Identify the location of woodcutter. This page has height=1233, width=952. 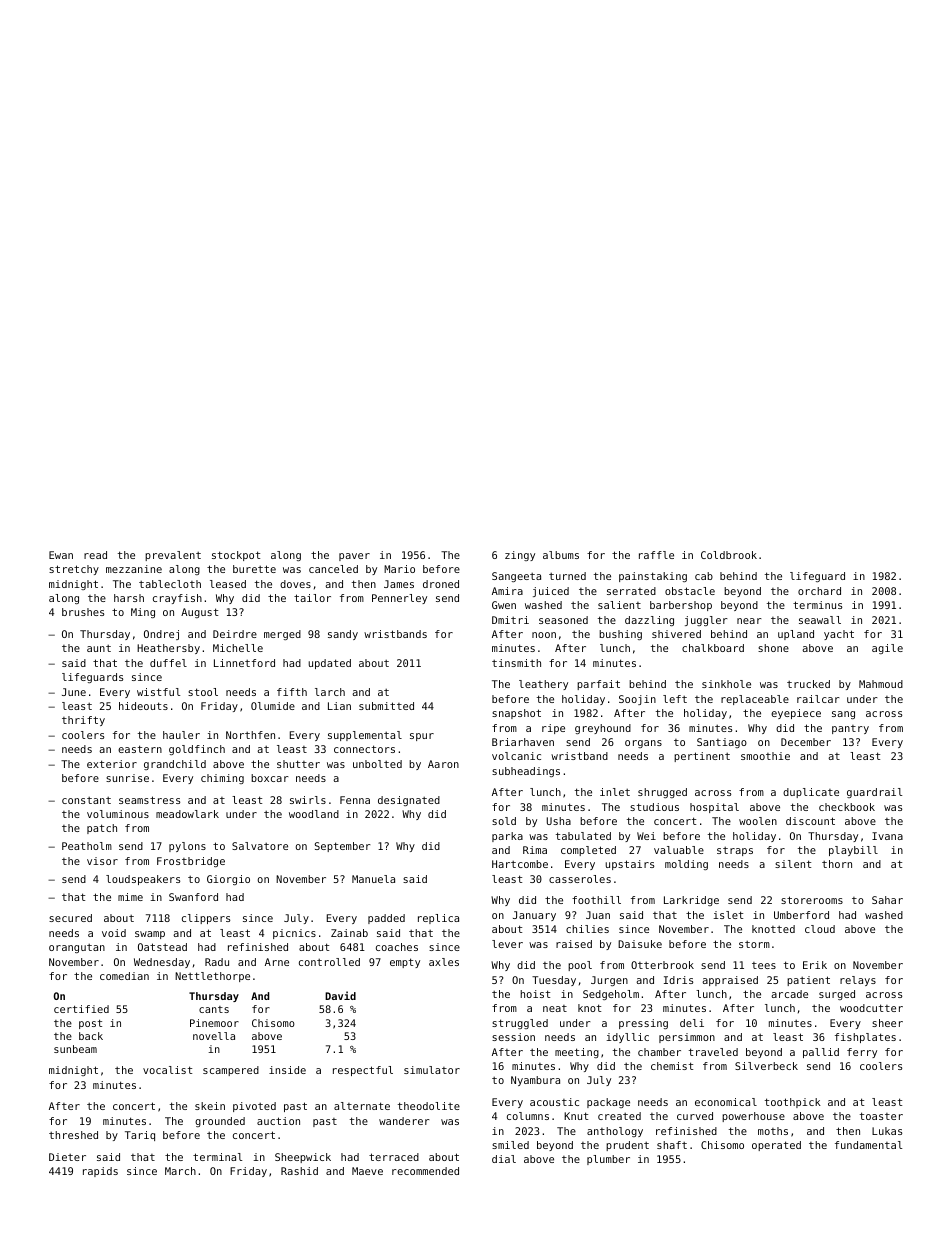
(871, 1008).
